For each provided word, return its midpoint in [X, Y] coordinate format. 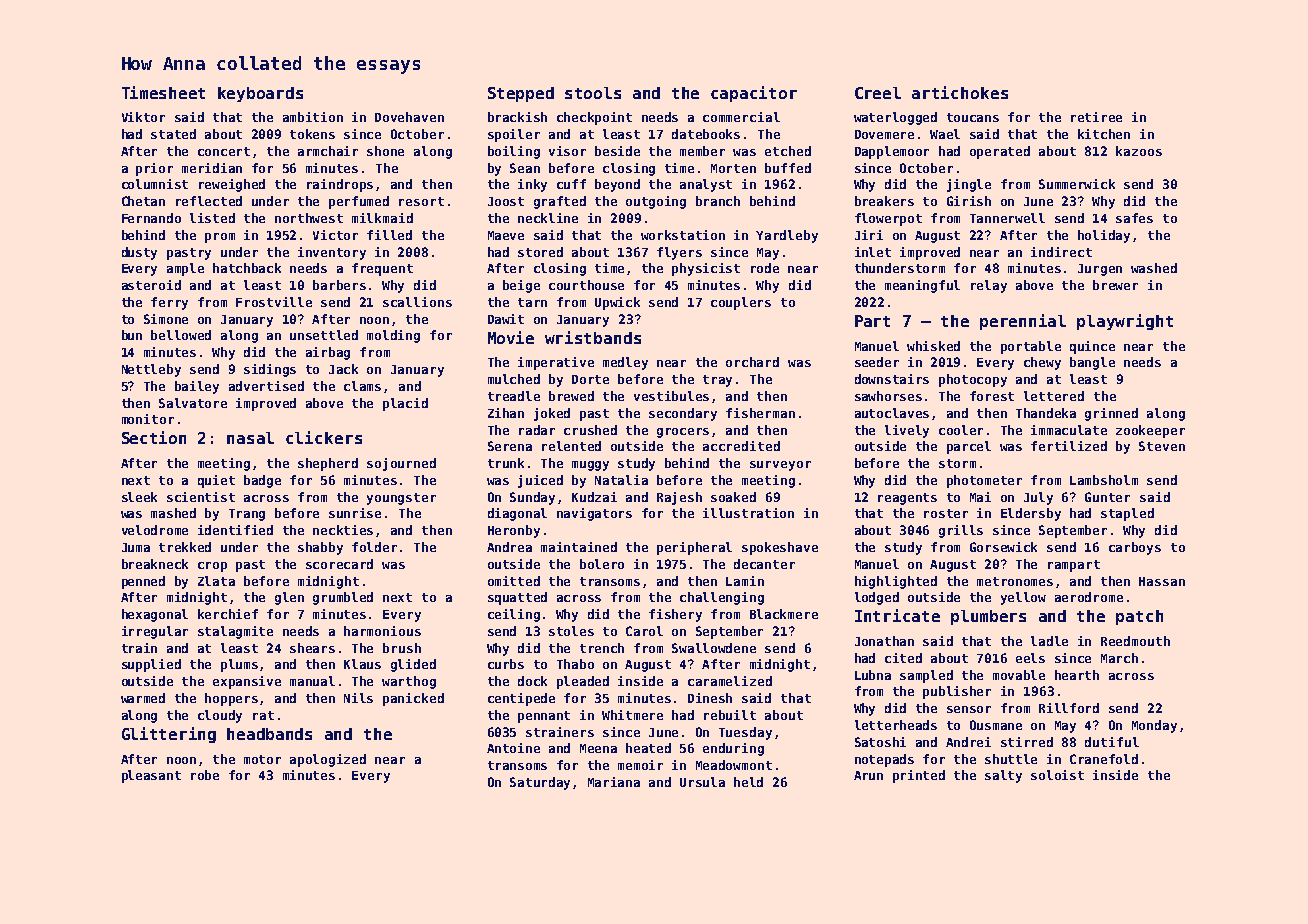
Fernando [151, 218]
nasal [250, 438]
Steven [1162, 446]
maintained [579, 547]
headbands [269, 734]
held [748, 782]
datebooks [706, 134]
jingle [969, 185]
